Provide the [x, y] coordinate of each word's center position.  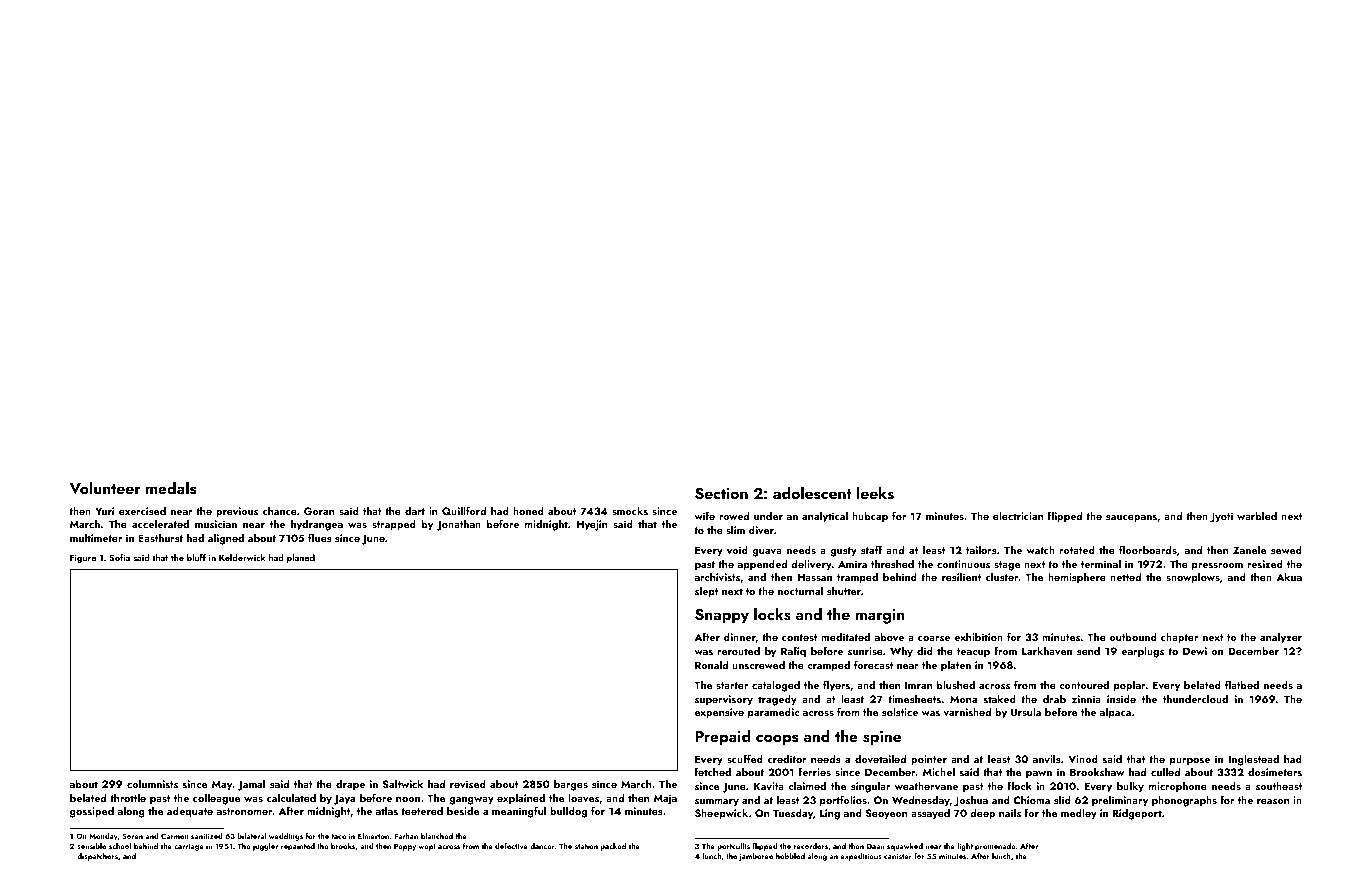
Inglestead [1254, 760]
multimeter [96, 537]
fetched [712, 771]
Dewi [1195, 651]
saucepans [1131, 519]
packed [613, 847]
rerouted [739, 650]
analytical [825, 517]
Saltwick [403, 783]
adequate [190, 812]
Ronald [711, 664]
